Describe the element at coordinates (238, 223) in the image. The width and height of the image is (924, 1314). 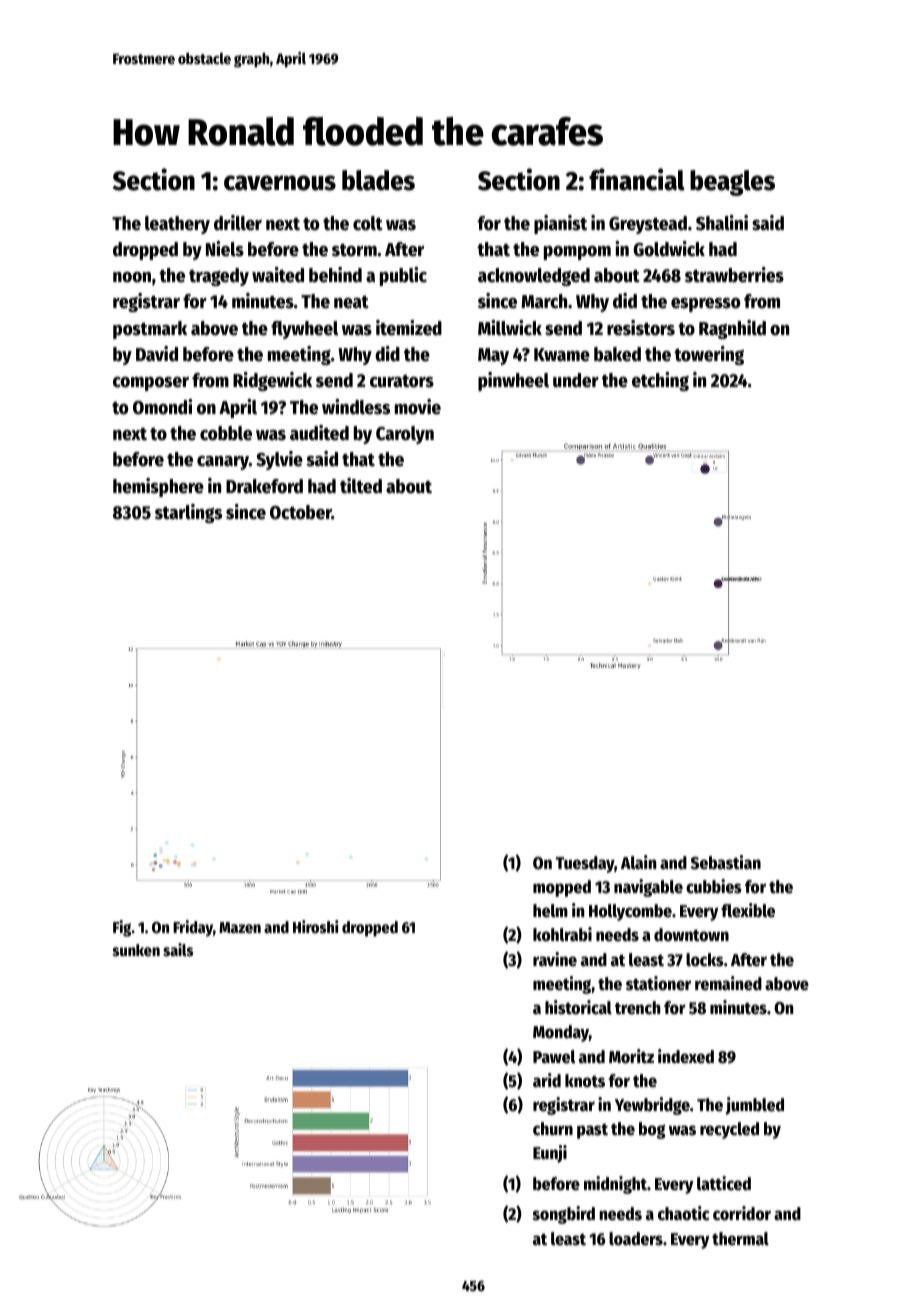
I see `driller` at that location.
